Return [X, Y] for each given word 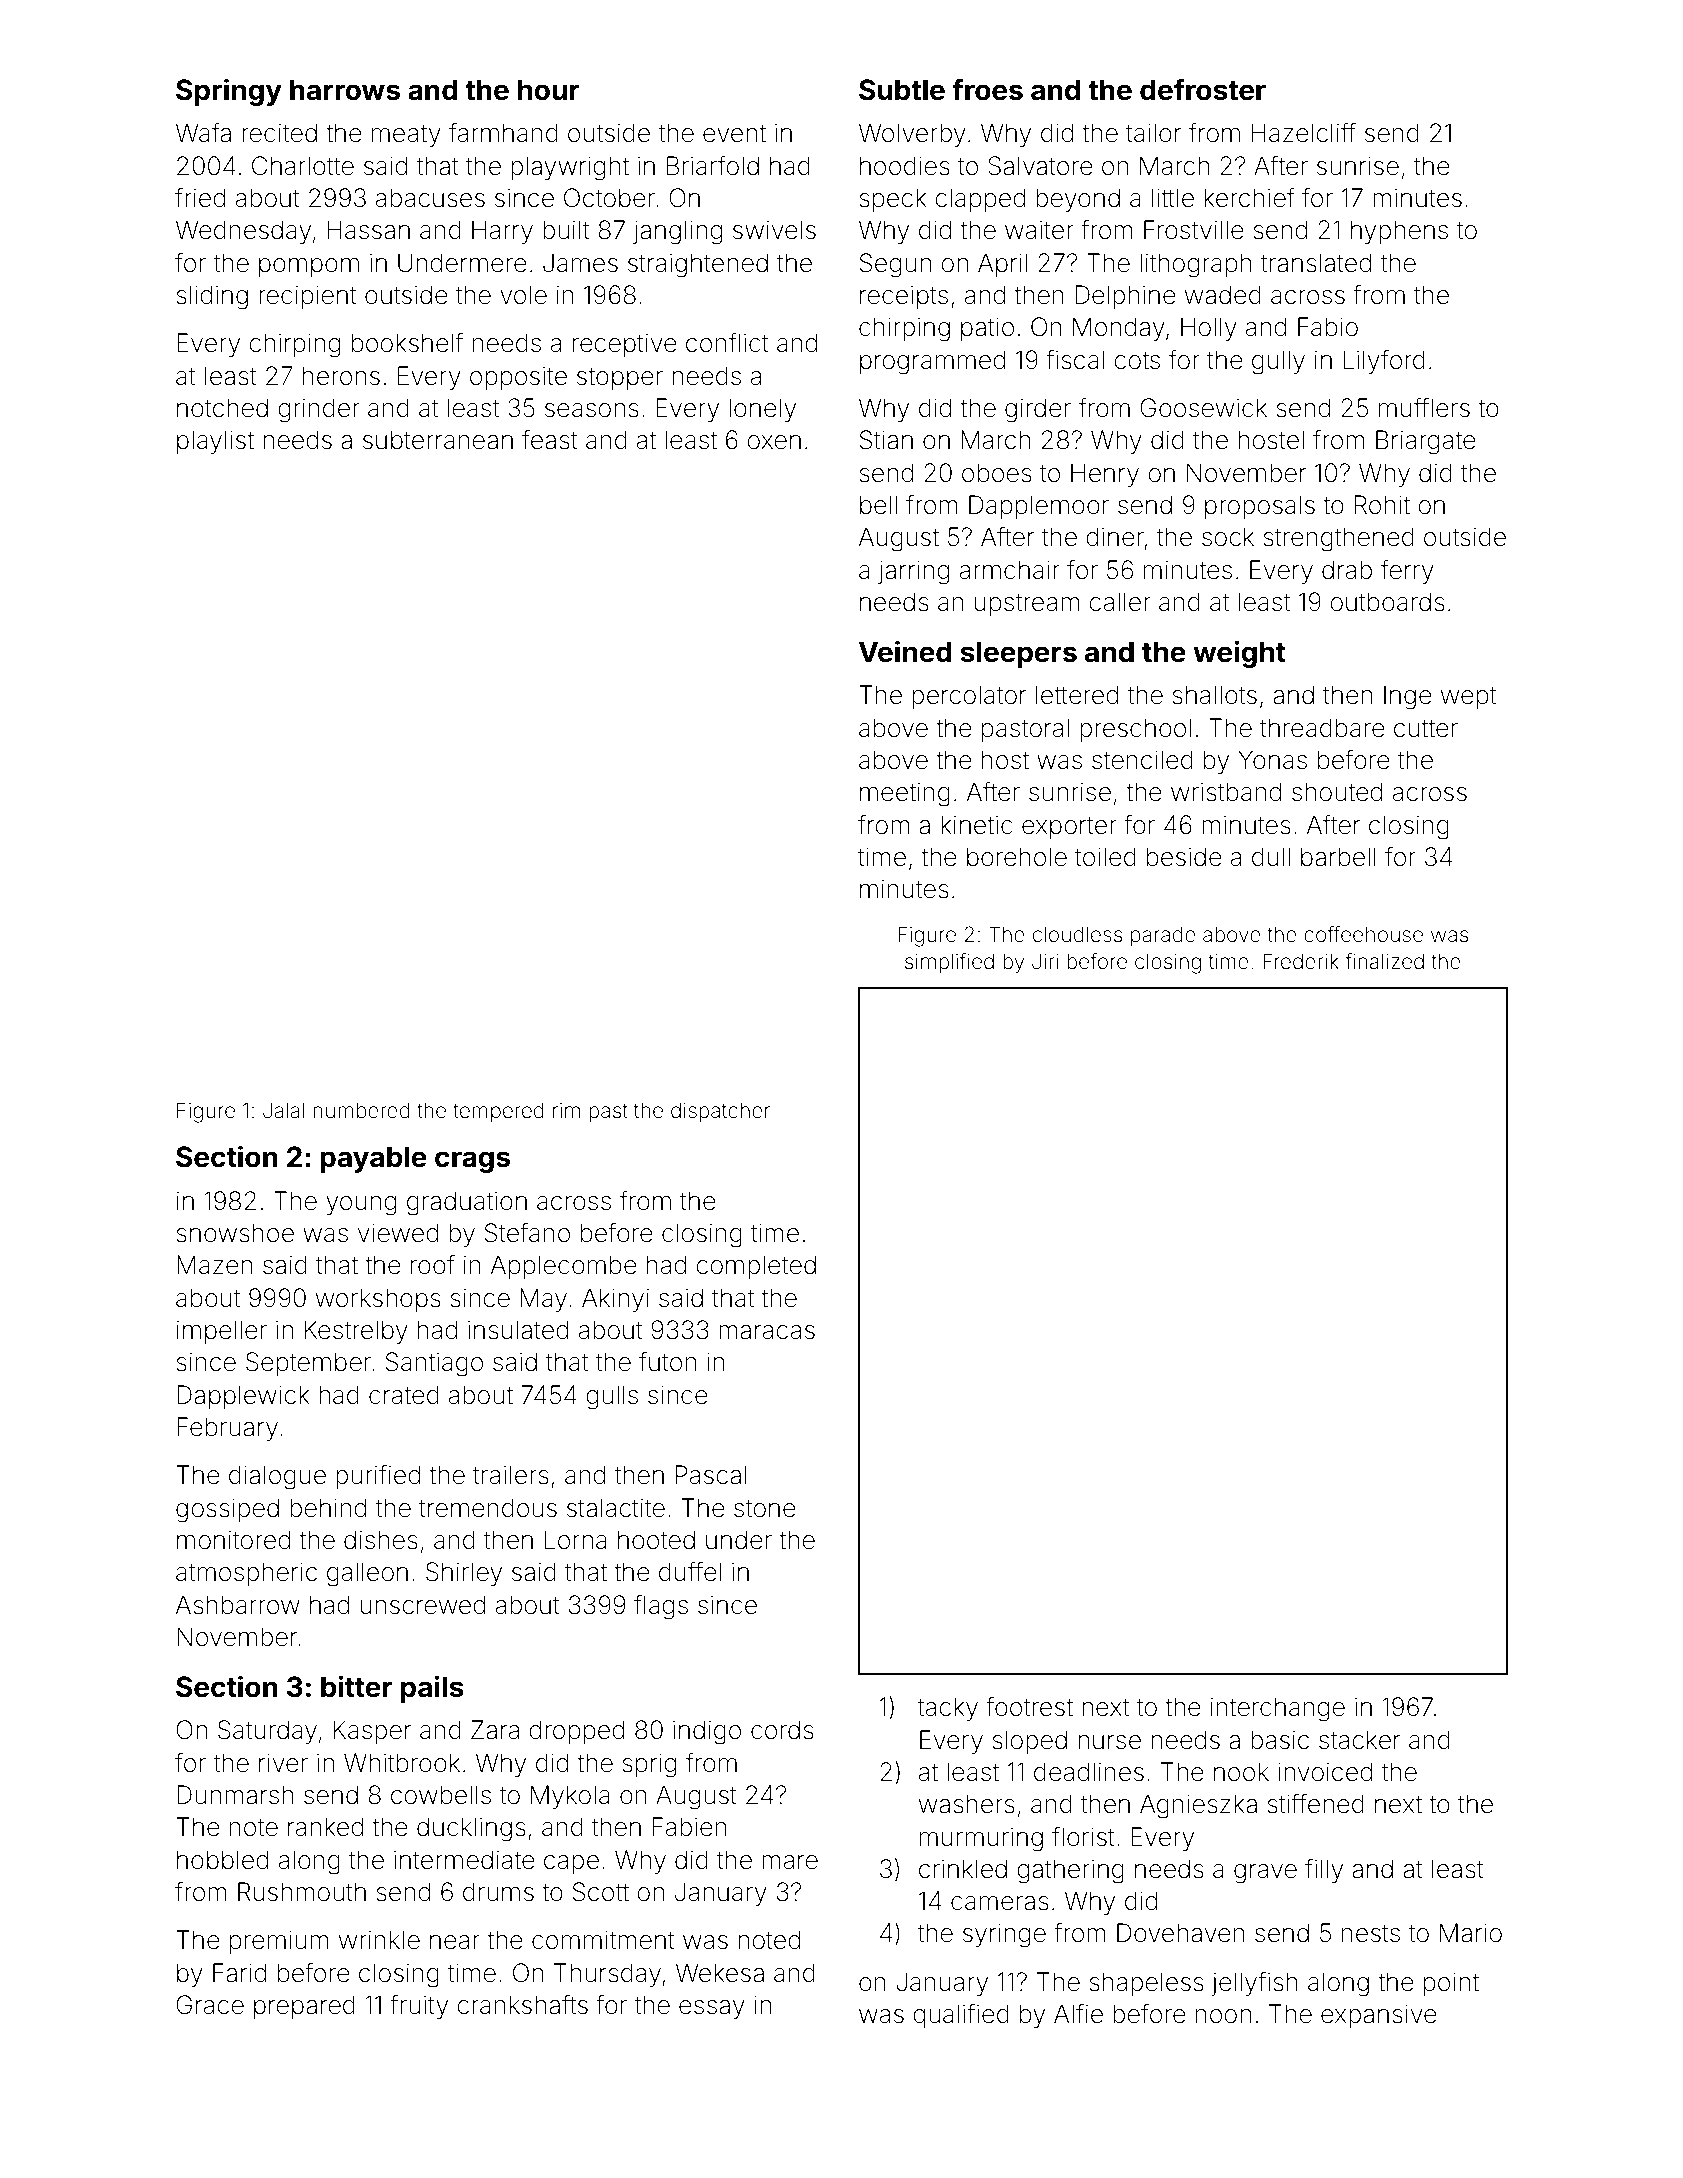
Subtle [902, 90]
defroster [1203, 89]
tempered [498, 1112]
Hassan [369, 230]
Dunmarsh [235, 1795]
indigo [707, 1732]
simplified [949, 963]
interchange [1278, 1709]
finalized [1384, 961]
